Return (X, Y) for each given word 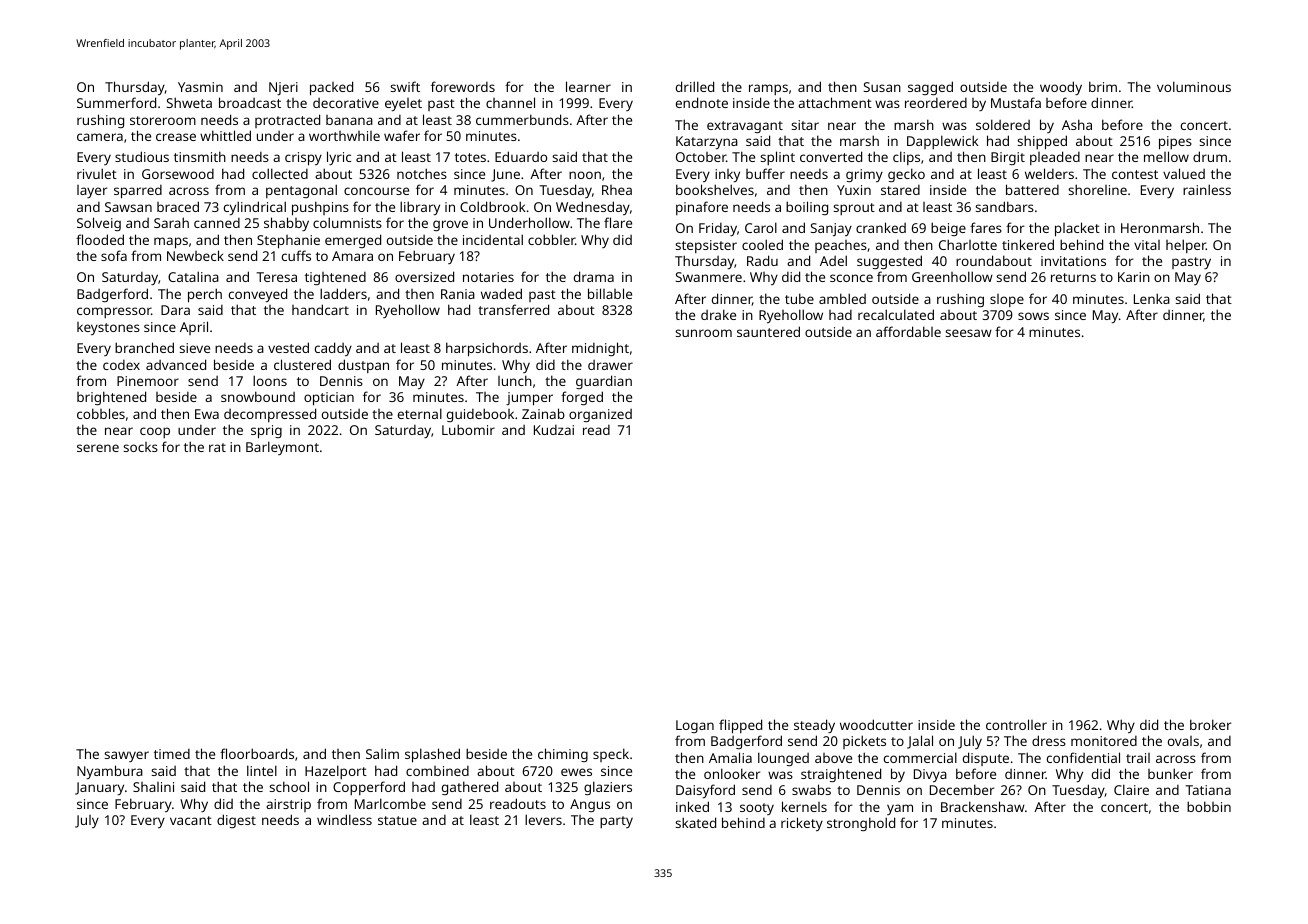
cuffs (296, 255)
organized (600, 415)
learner (588, 86)
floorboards (257, 753)
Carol (761, 227)
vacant (191, 820)
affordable (908, 331)
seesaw (968, 333)
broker (1210, 724)
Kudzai (554, 430)
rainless (1207, 189)
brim (1103, 86)
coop (155, 432)
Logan (695, 726)
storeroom (163, 120)
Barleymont (282, 448)
